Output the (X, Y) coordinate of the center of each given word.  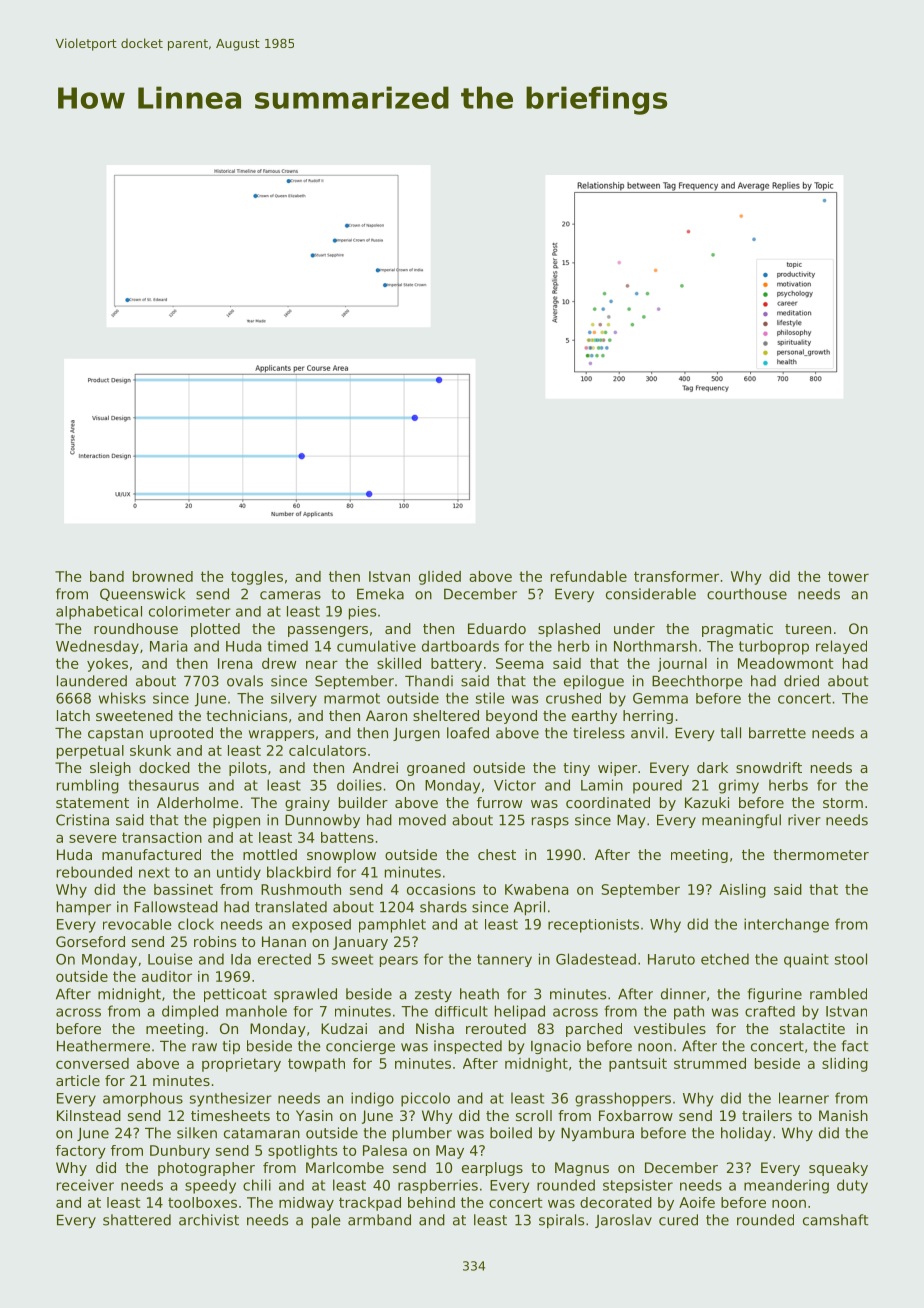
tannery (504, 960)
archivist (209, 1220)
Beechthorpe (697, 682)
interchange (786, 925)
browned (163, 576)
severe (93, 838)
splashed (569, 630)
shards (443, 907)
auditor (167, 976)
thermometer (821, 854)
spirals (561, 1221)
